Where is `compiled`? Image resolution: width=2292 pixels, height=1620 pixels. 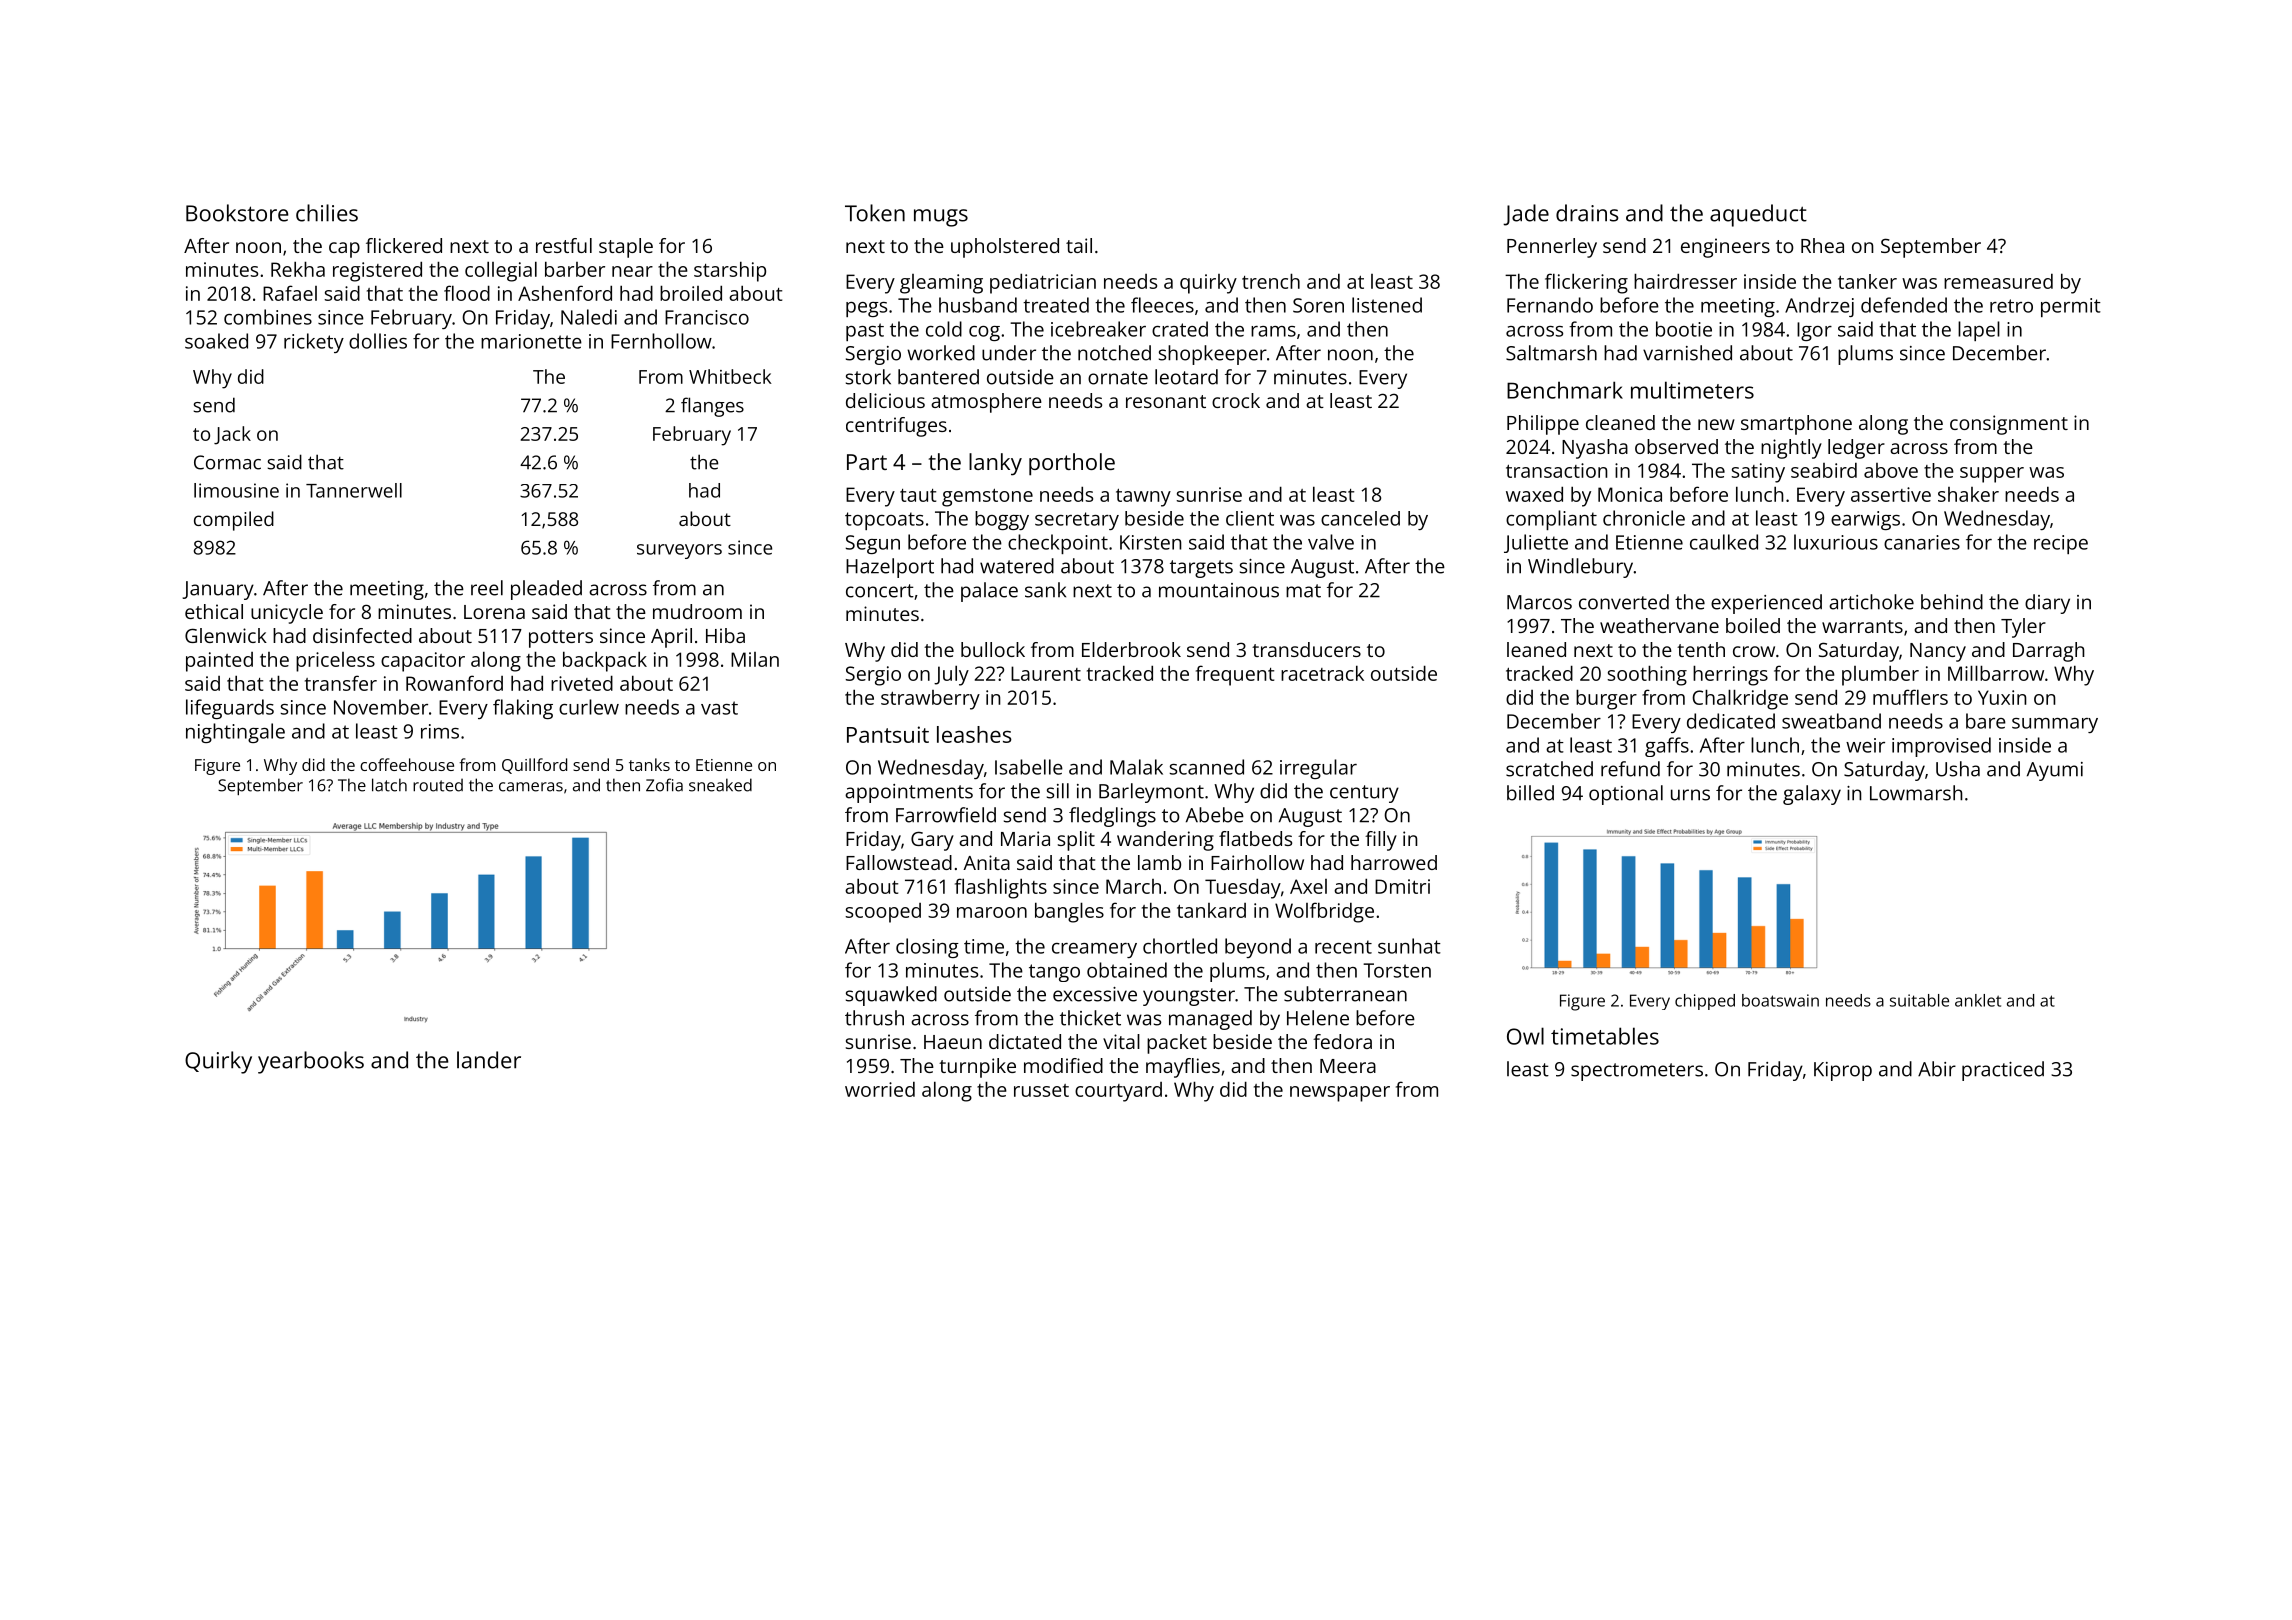 compiled is located at coordinates (234, 521).
